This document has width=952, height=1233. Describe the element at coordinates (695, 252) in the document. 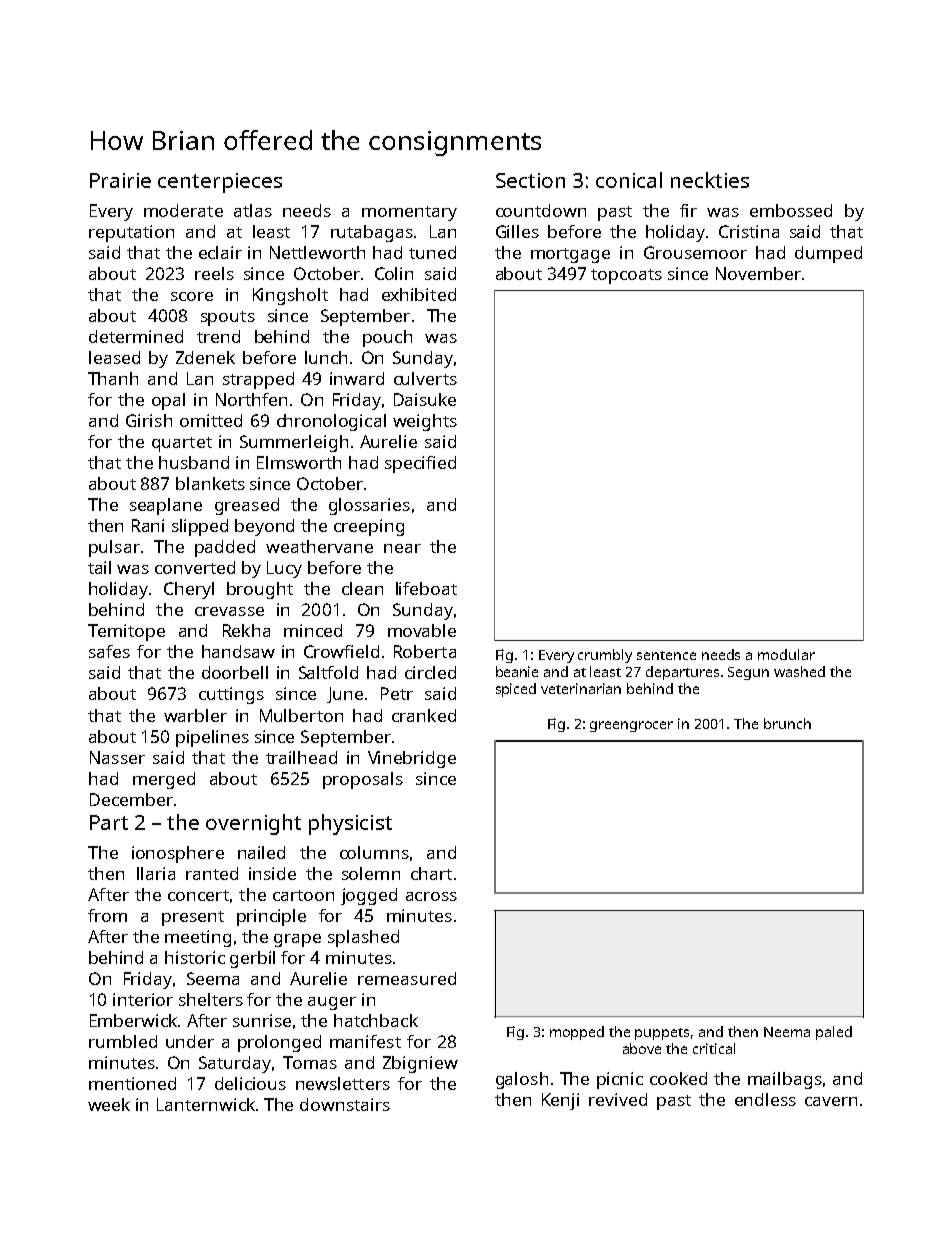

I see `Grousemoor` at that location.
